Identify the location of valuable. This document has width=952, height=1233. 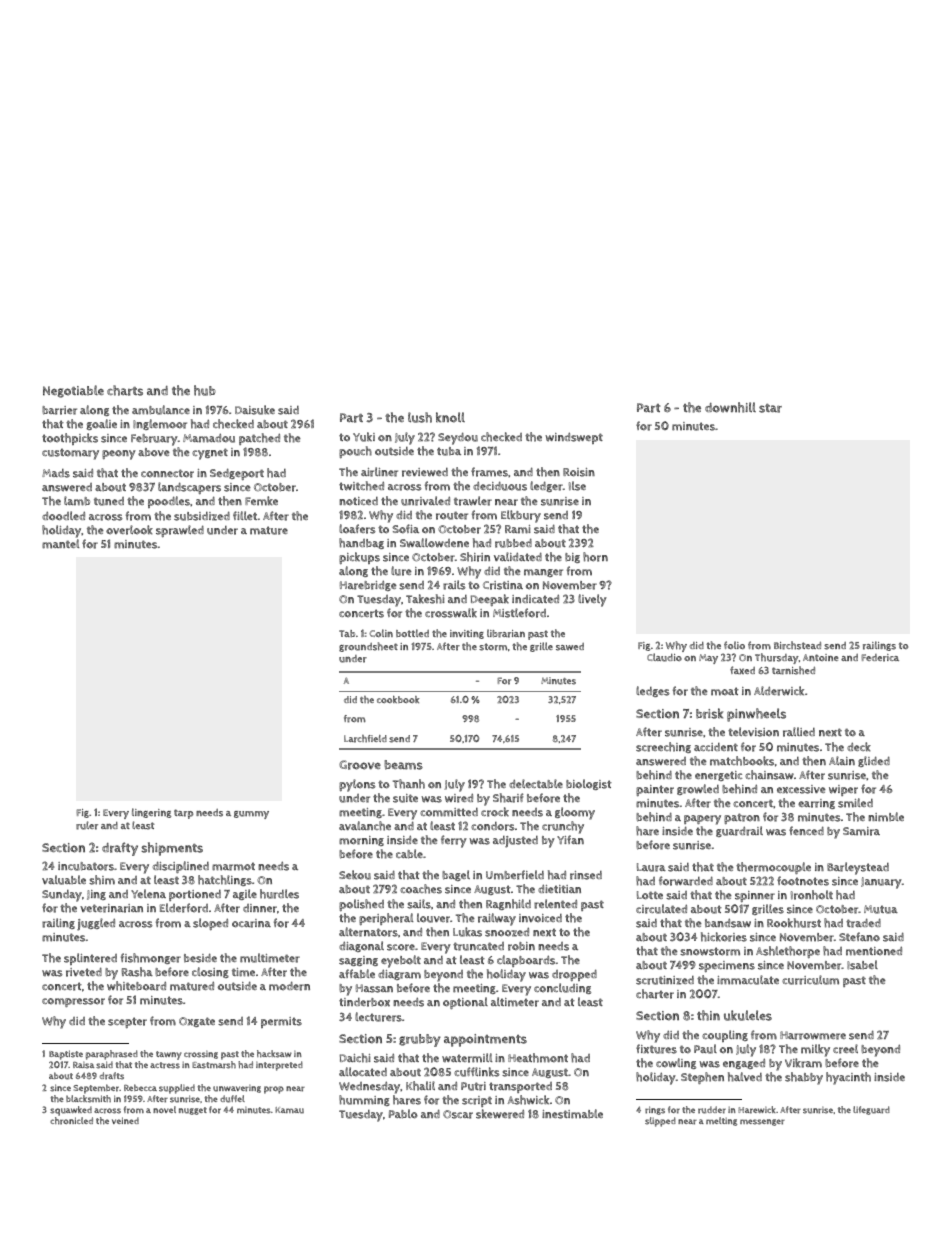
(64, 880).
